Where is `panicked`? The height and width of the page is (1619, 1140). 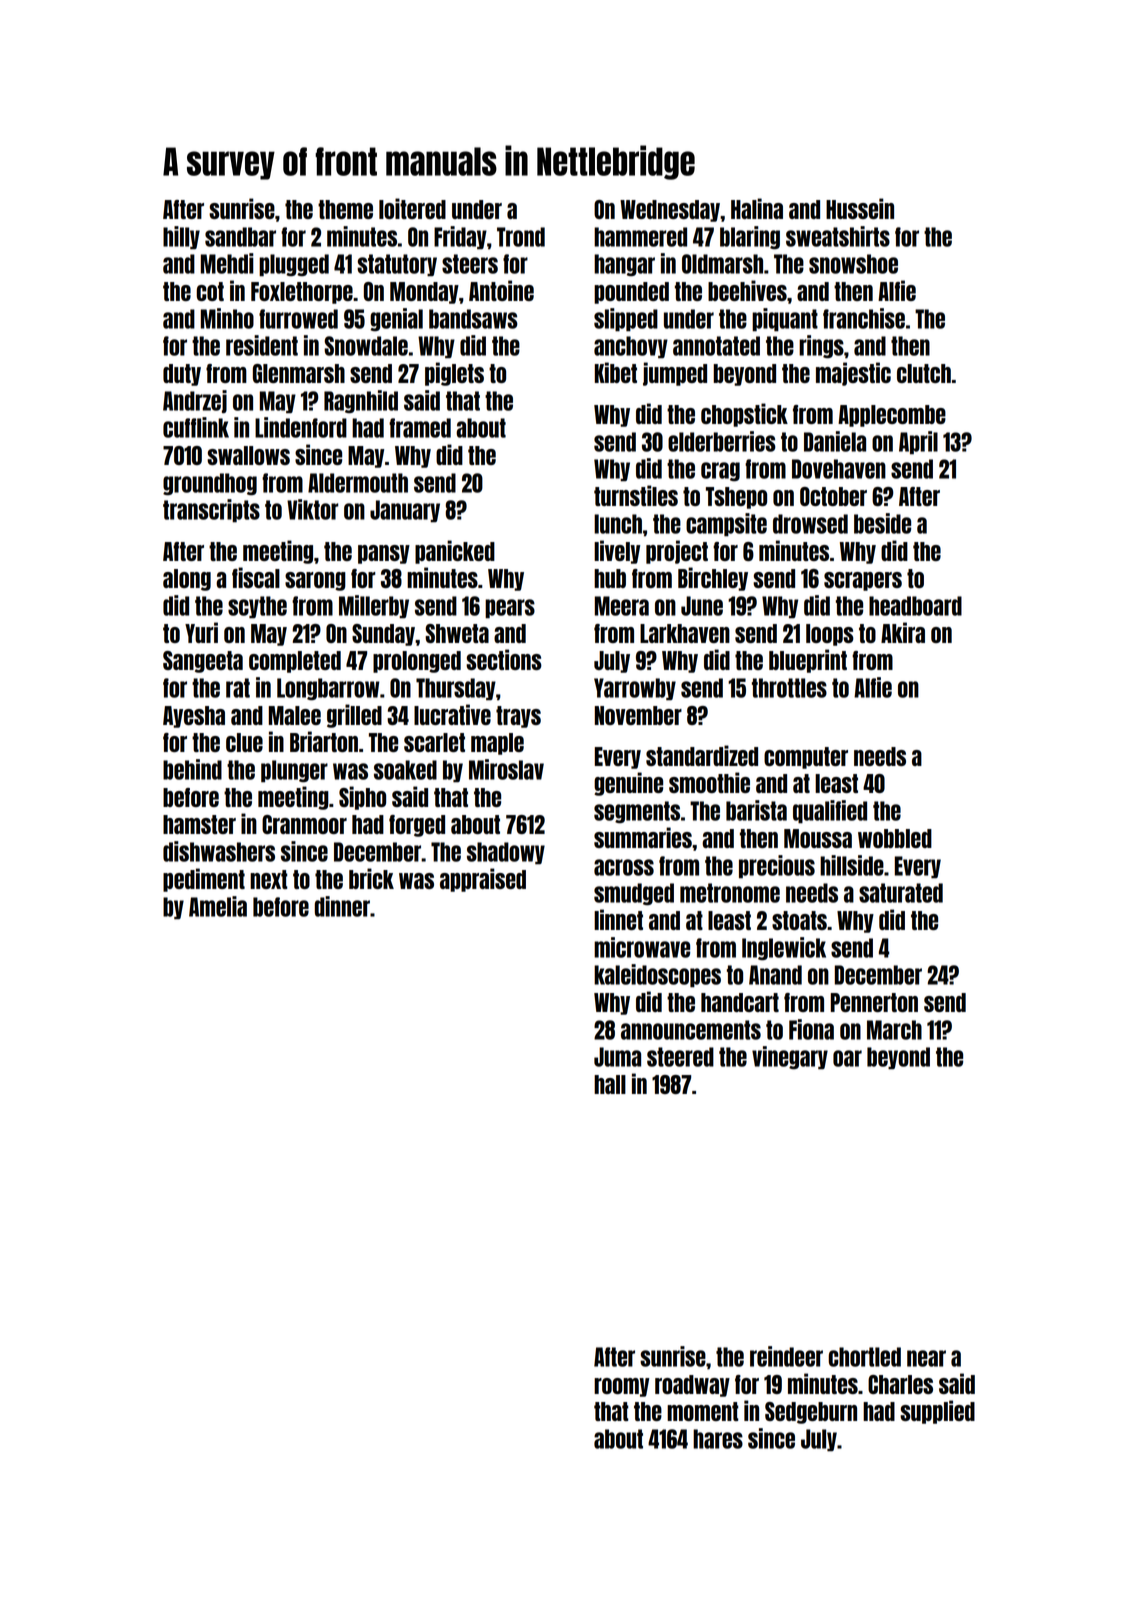 panicked is located at coordinates (455, 552).
